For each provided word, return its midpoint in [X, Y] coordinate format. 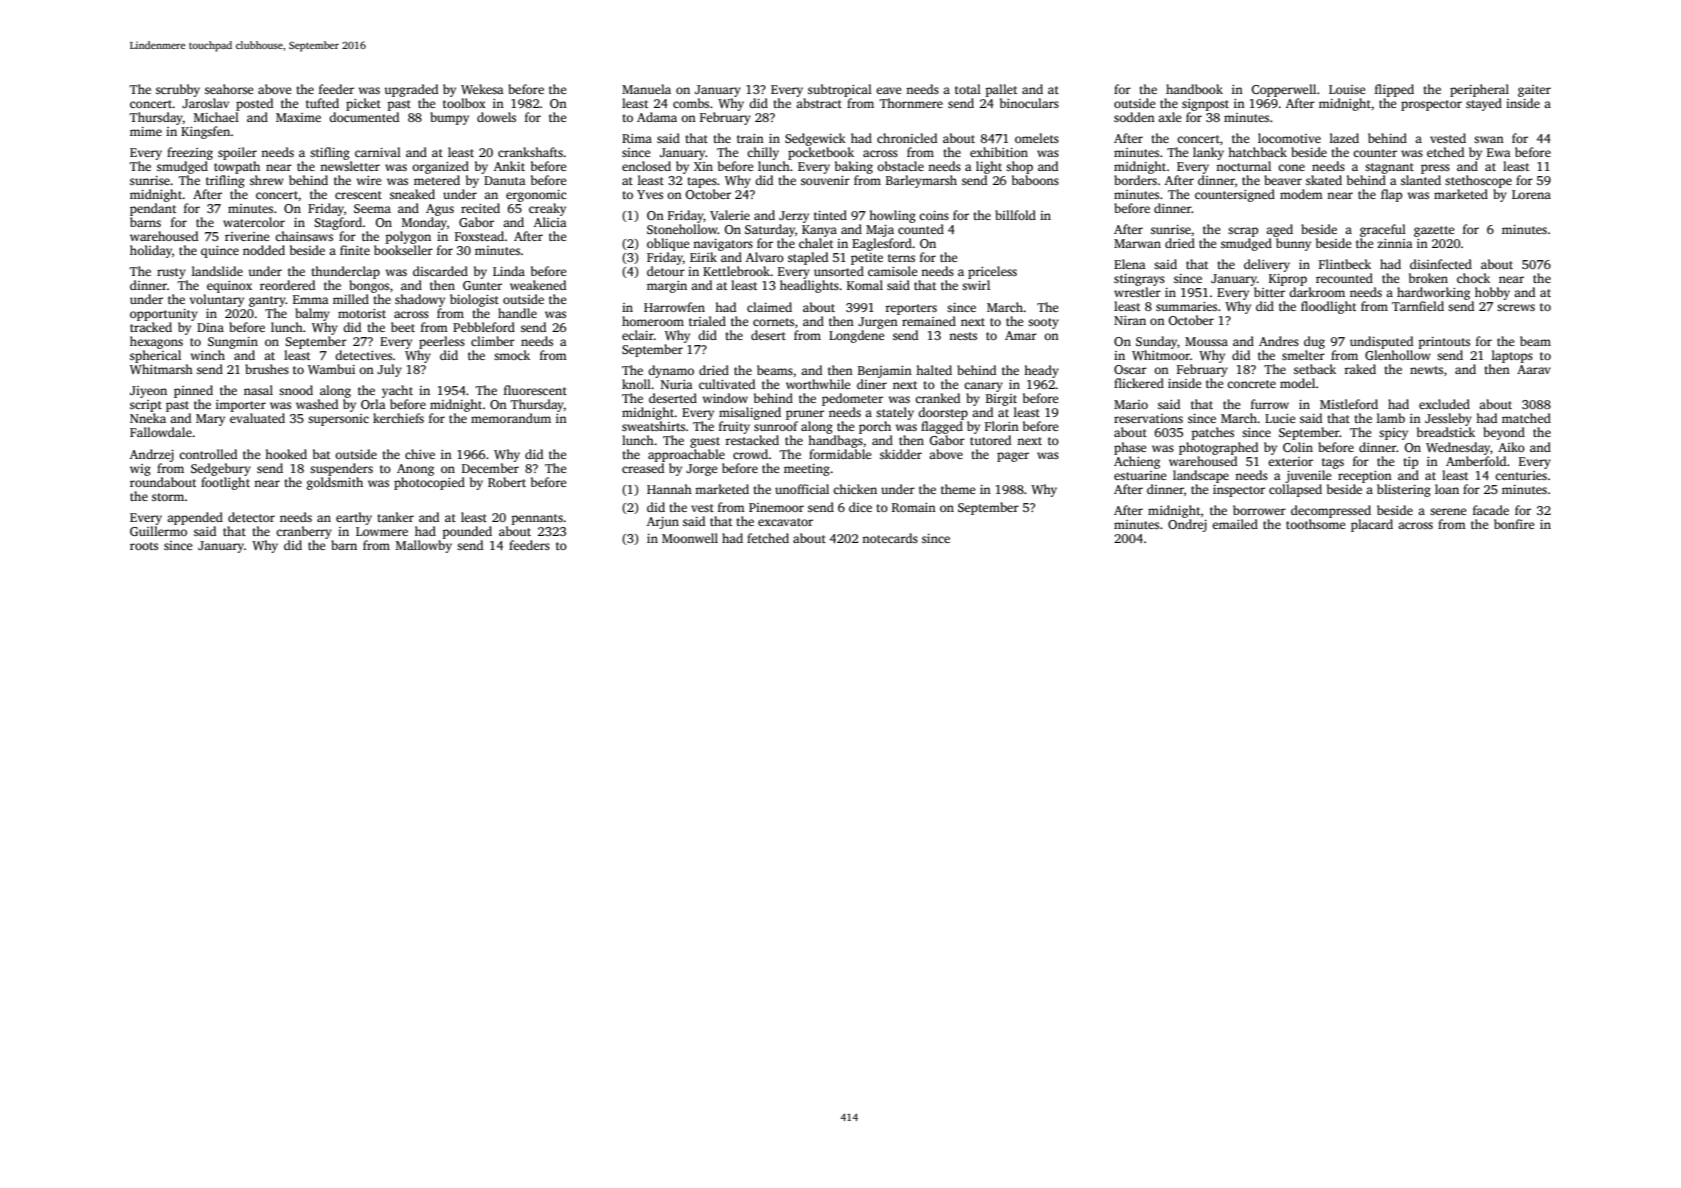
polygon [408, 237]
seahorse [229, 89]
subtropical [840, 90]
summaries [1186, 306]
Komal [865, 285]
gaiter [1534, 91]
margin [667, 287]
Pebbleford [484, 327]
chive [420, 454]
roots [144, 546]
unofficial [802, 489]
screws [1516, 307]
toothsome [1316, 524]
